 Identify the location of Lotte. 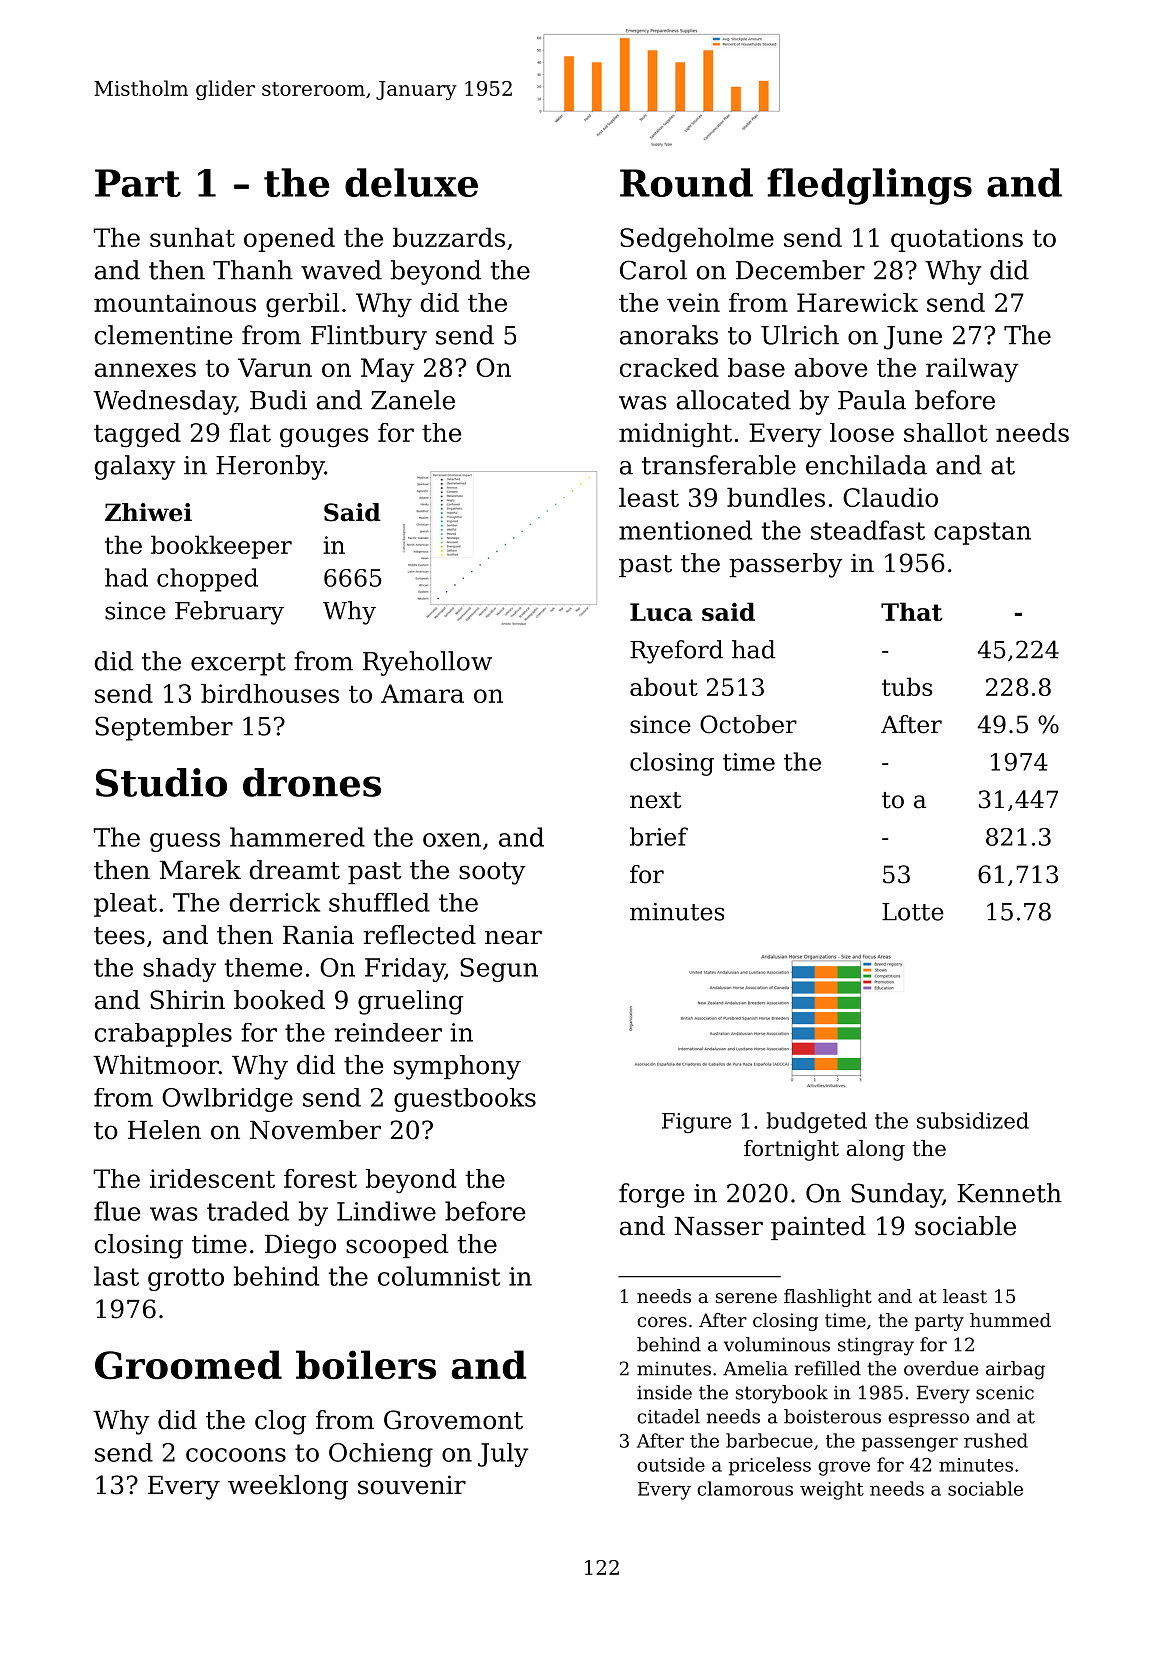
(913, 912).
